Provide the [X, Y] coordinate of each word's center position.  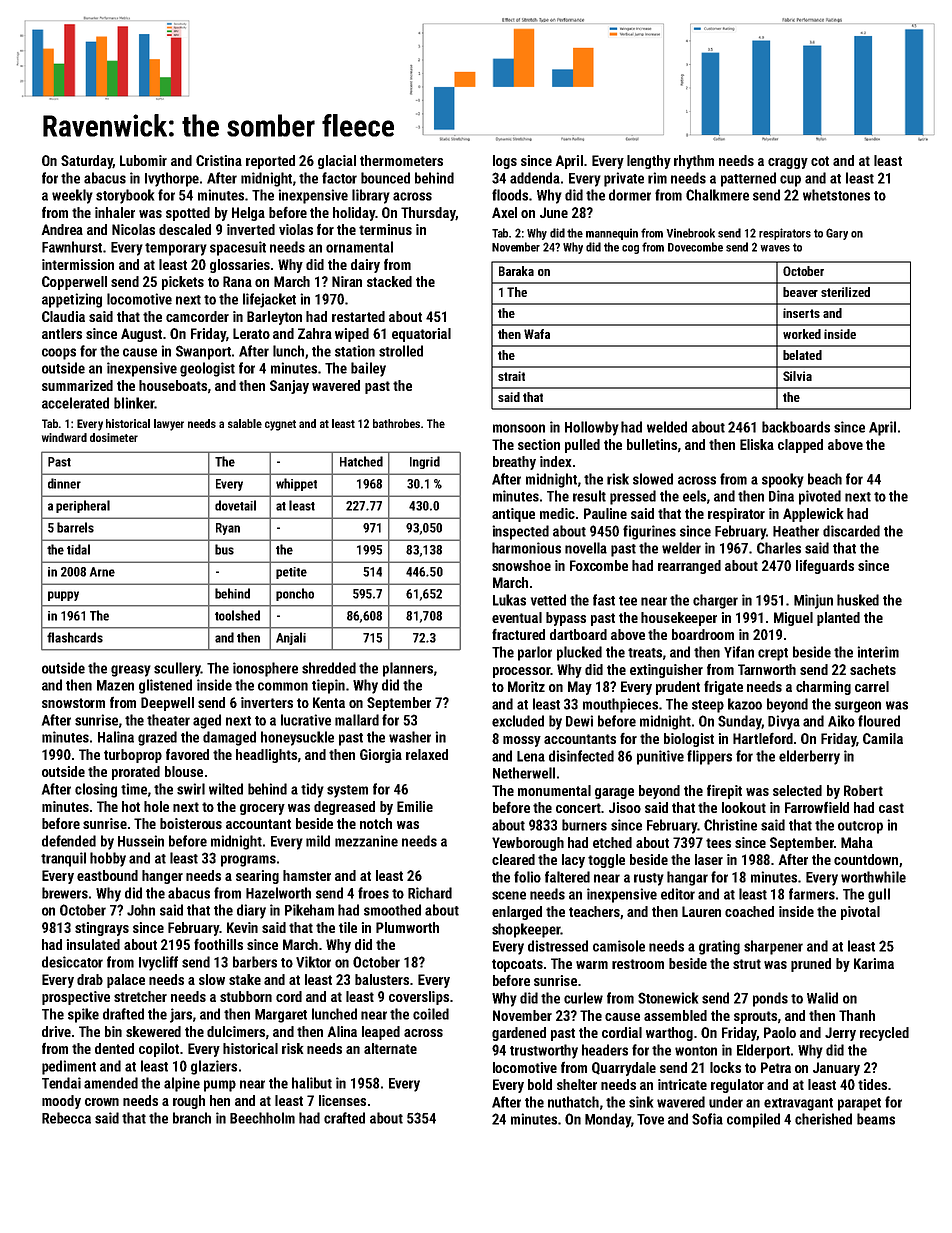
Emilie [415, 806]
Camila [883, 738]
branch [192, 1118]
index [556, 461]
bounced [385, 178]
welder [681, 548]
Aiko [841, 721]
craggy [788, 163]
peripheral [83, 506]
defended [69, 841]
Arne [102, 572]
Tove [650, 1119]
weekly [72, 196]
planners [408, 669]
